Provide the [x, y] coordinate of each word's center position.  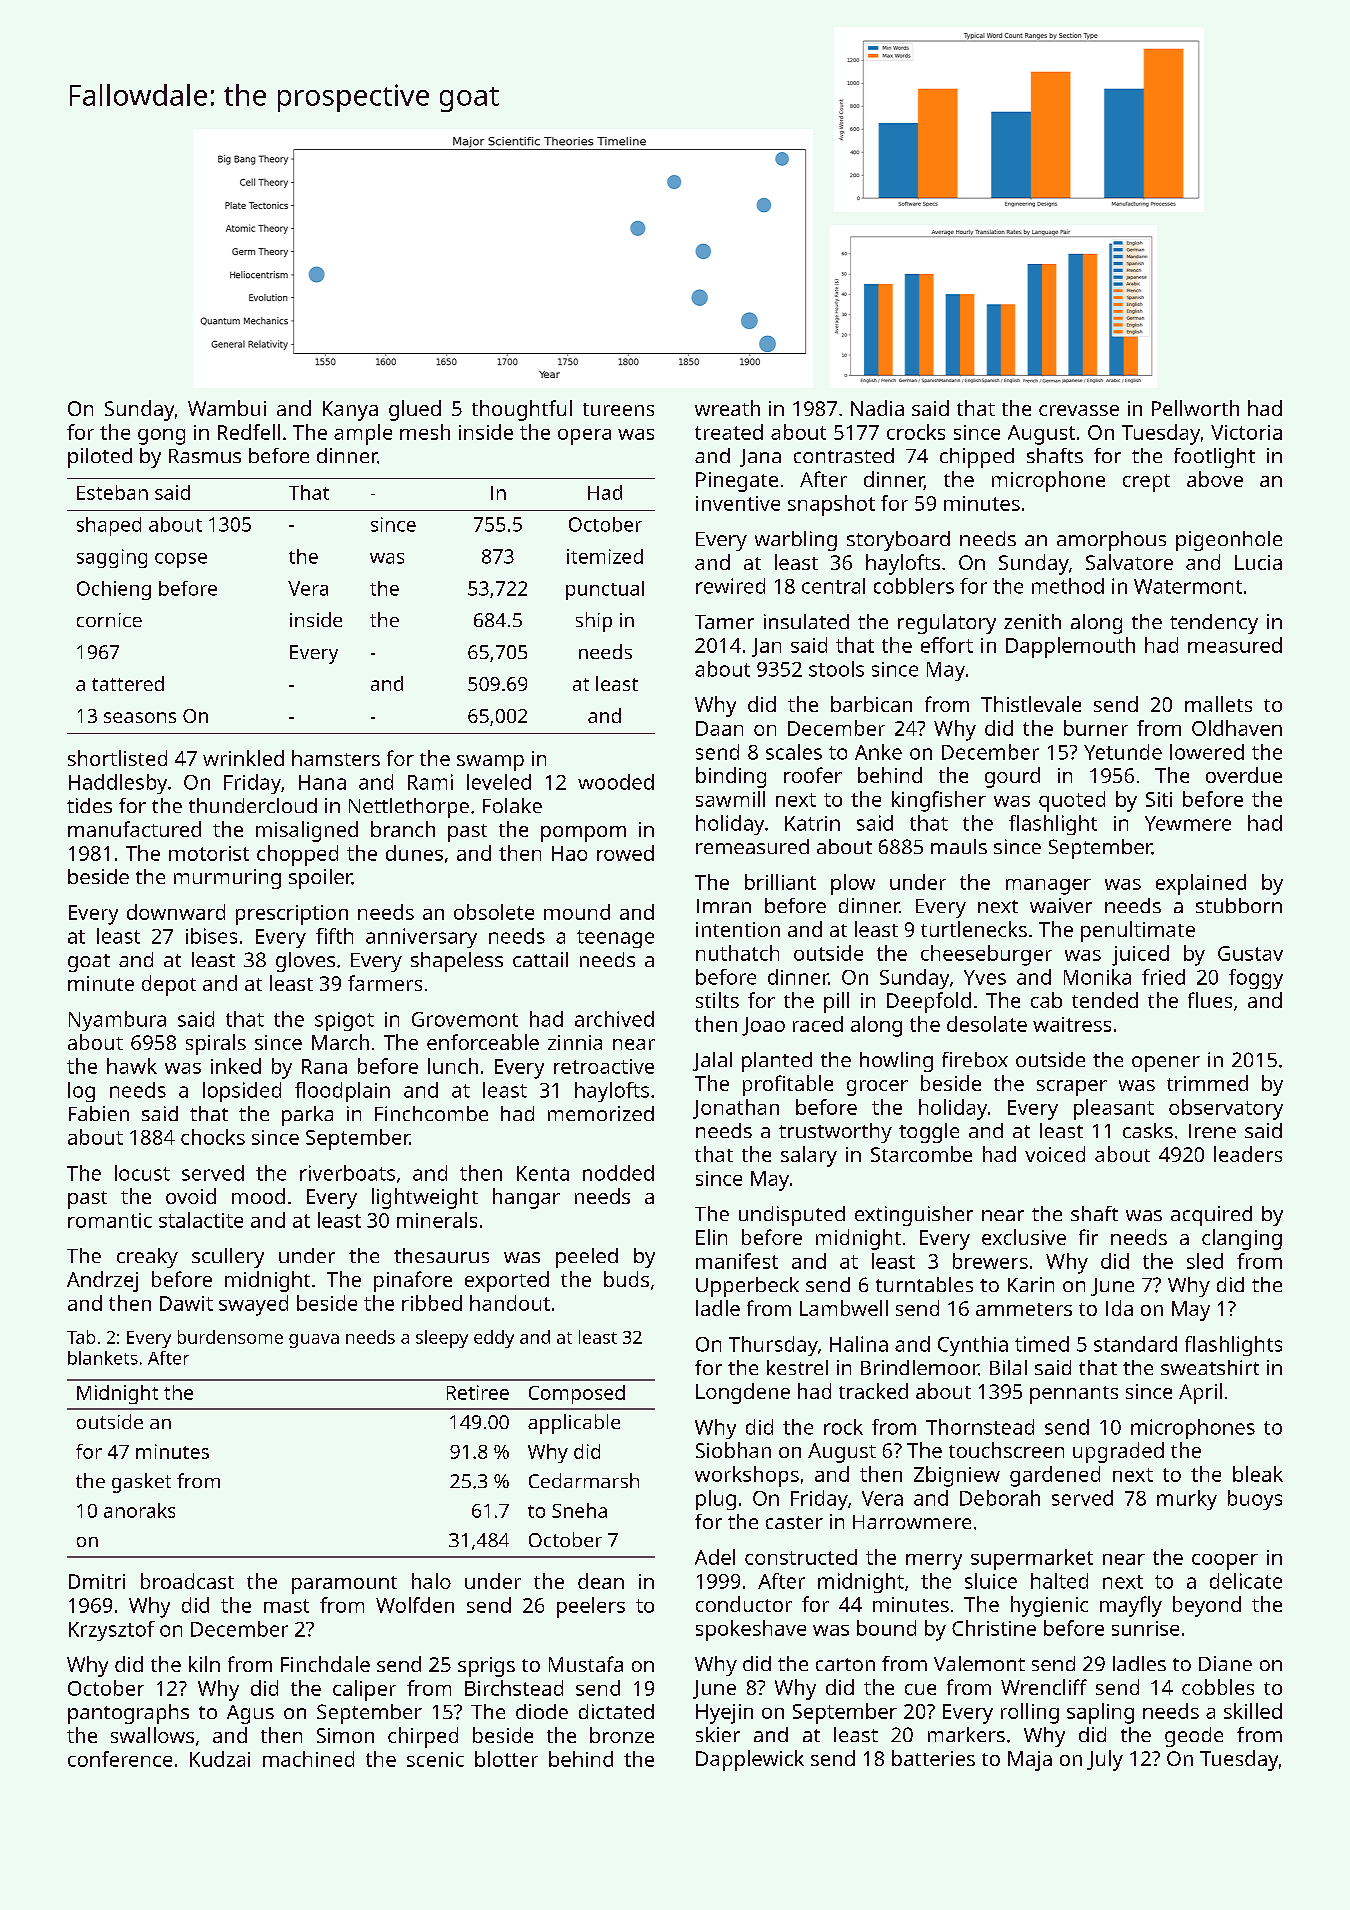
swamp [490, 763]
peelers [591, 1607]
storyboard [898, 541]
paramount [344, 1585]
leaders [1248, 1154]
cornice [109, 620]
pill [836, 1002]
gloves [305, 962]
